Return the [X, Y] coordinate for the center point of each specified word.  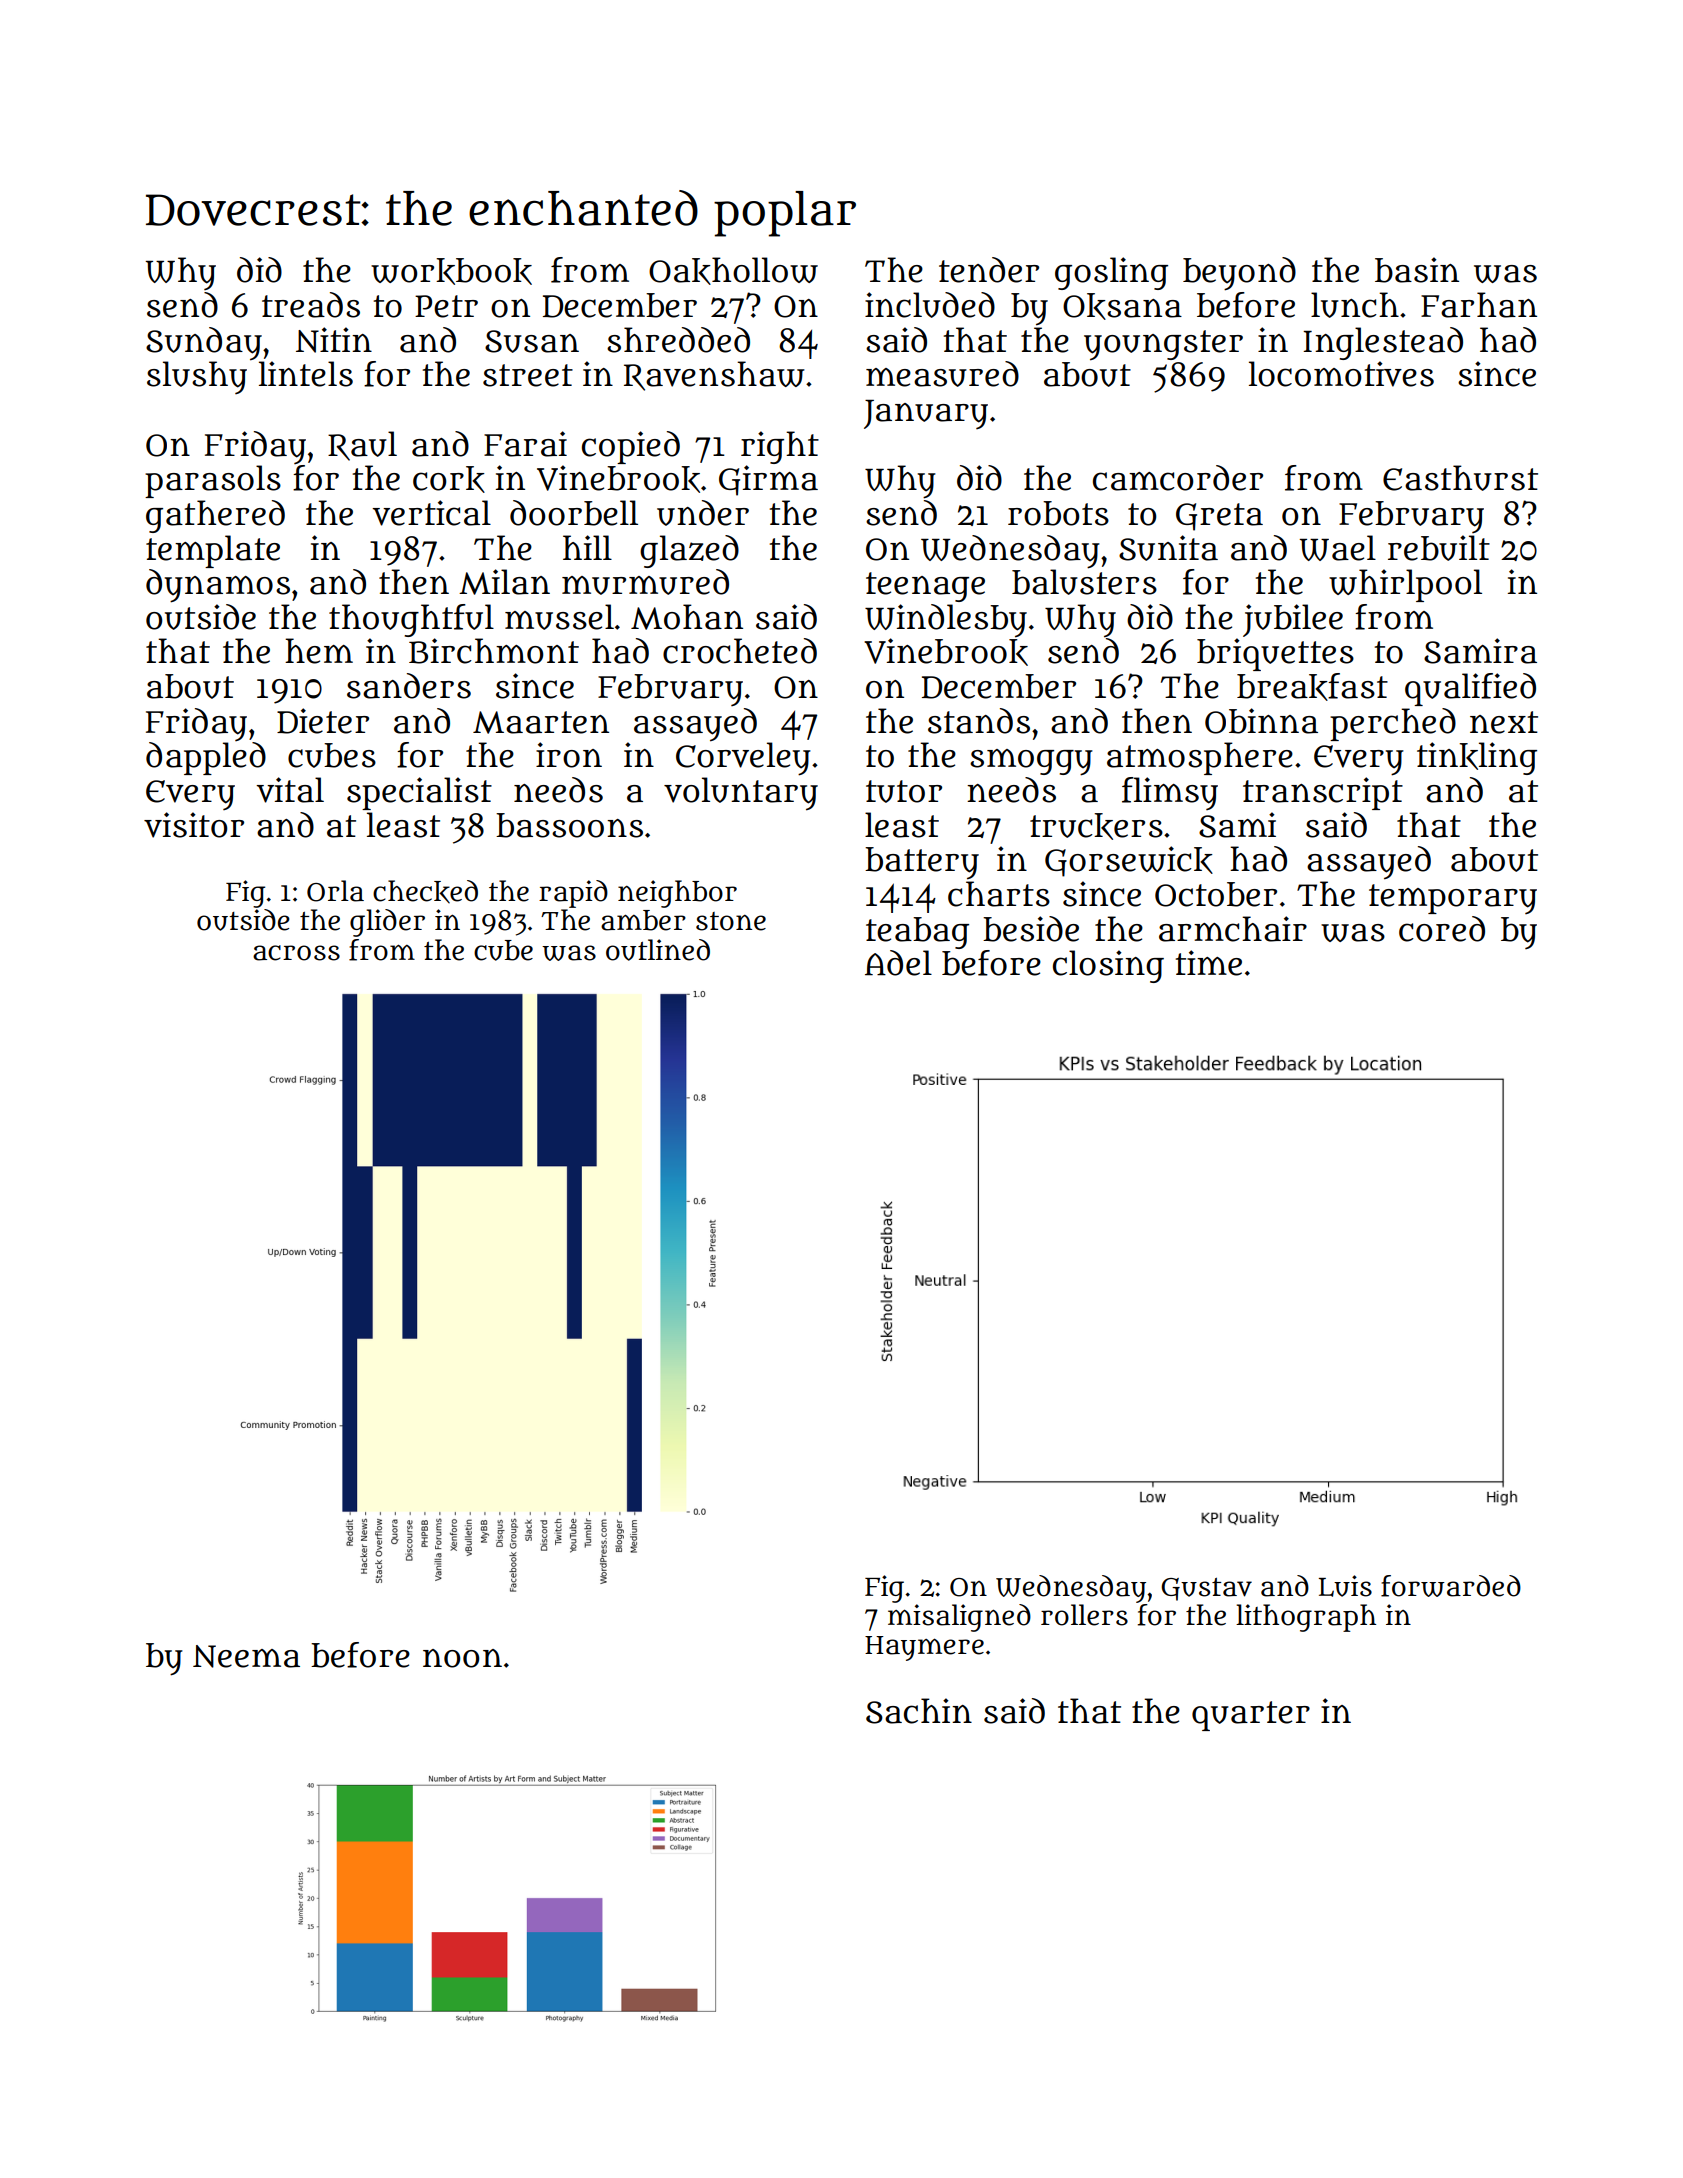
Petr [446, 306]
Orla [335, 891]
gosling [1111, 273]
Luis [1345, 1586]
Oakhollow [733, 271]
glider [387, 923]
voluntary [741, 794]
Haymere [924, 1648]
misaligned [959, 1618]
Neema [246, 1656]
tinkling [1477, 758]
